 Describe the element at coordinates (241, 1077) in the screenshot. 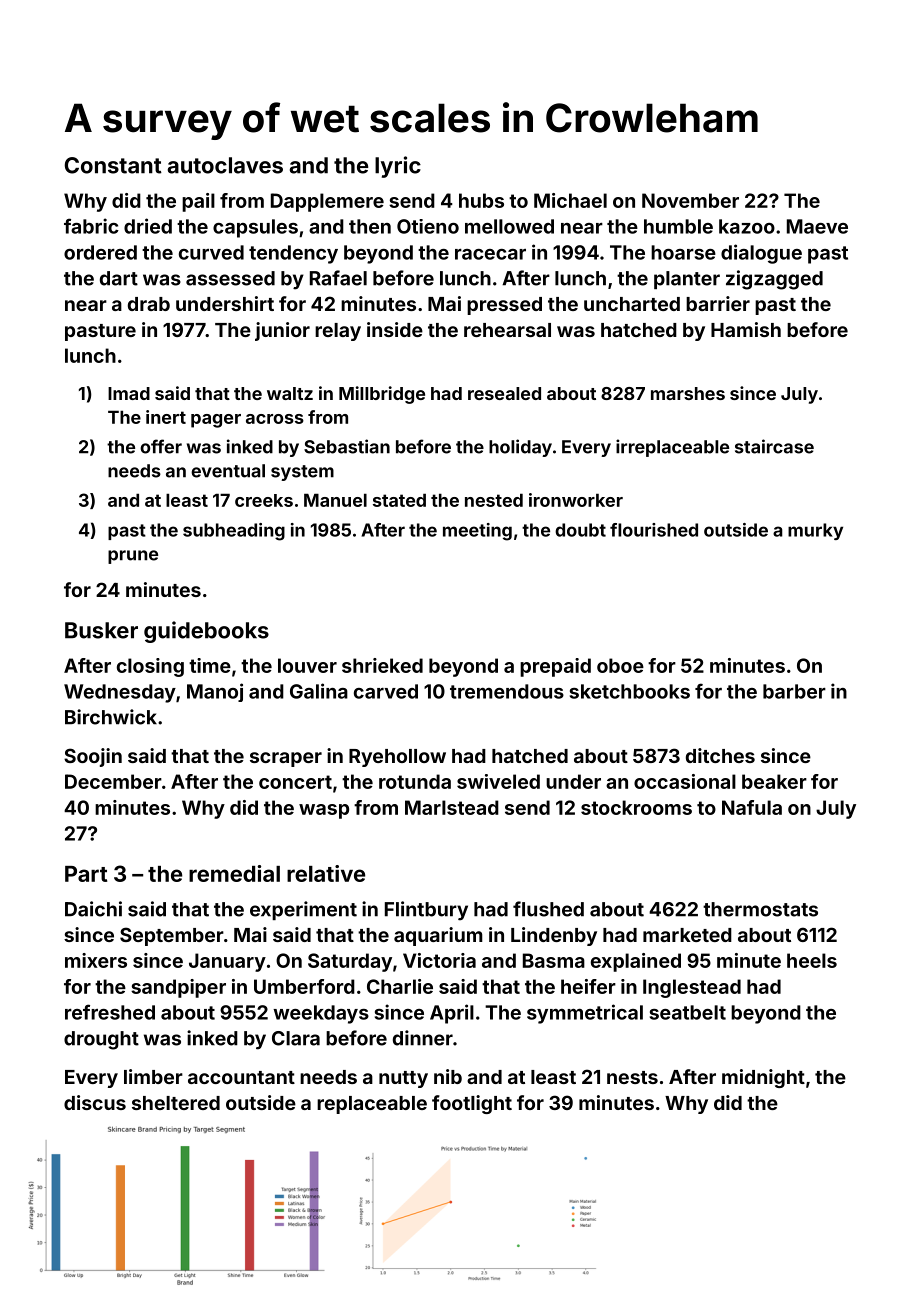

I see `accountant` at that location.
